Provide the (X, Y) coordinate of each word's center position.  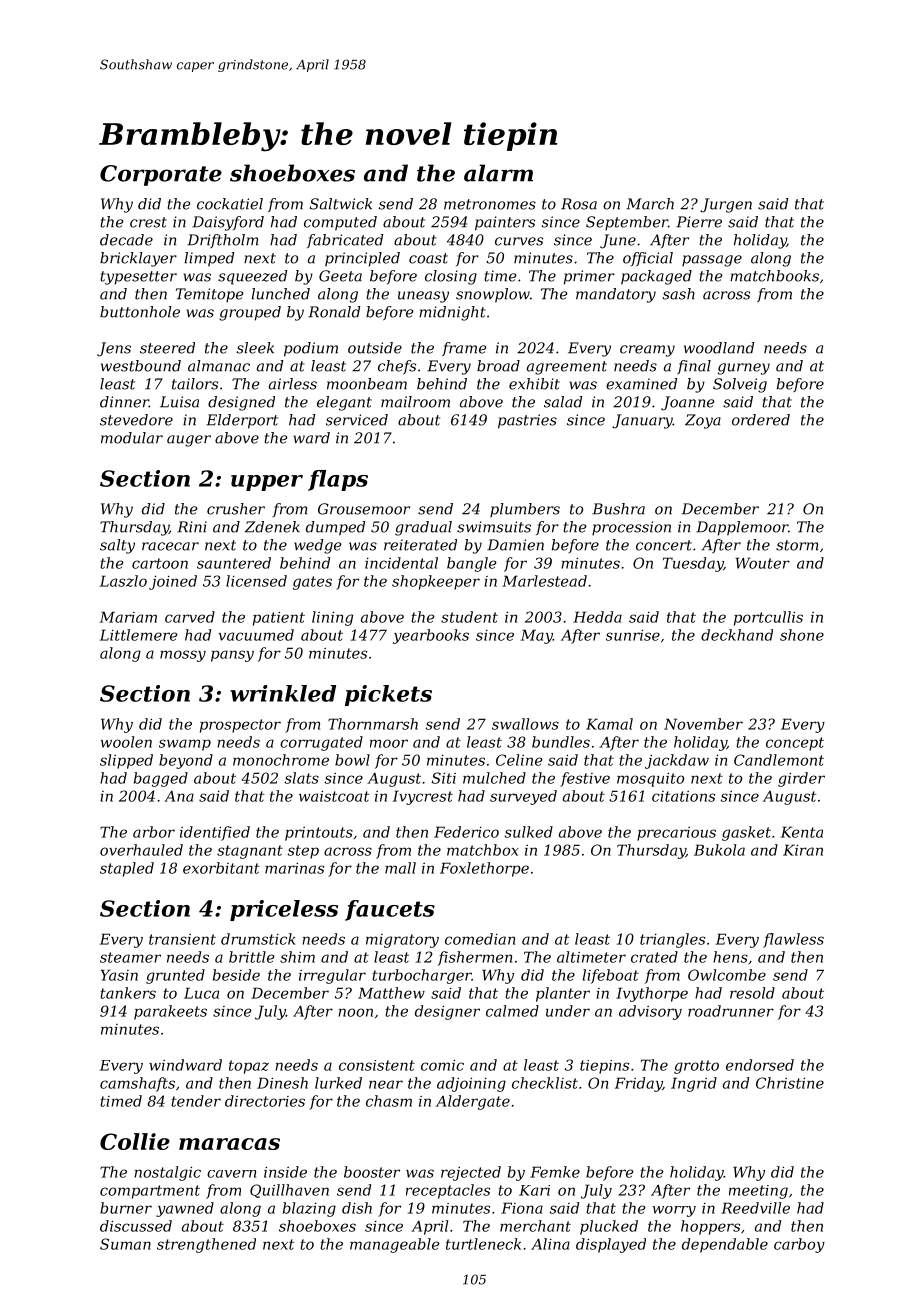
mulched (494, 778)
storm (797, 545)
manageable (395, 1245)
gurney (744, 369)
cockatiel (230, 204)
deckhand (737, 635)
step (303, 852)
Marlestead (544, 581)
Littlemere (139, 635)
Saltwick (341, 204)
